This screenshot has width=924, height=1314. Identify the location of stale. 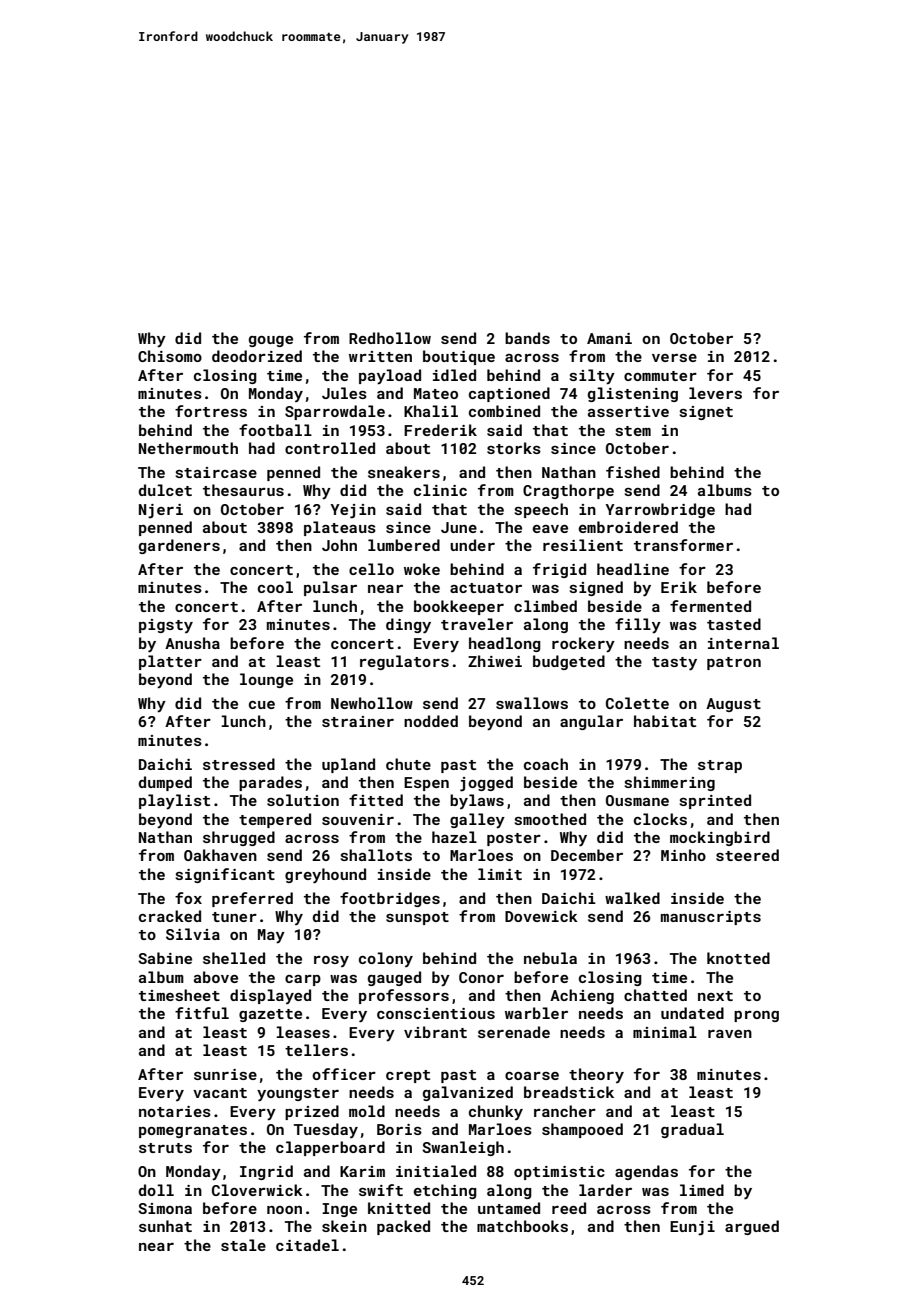
(243, 1245).
